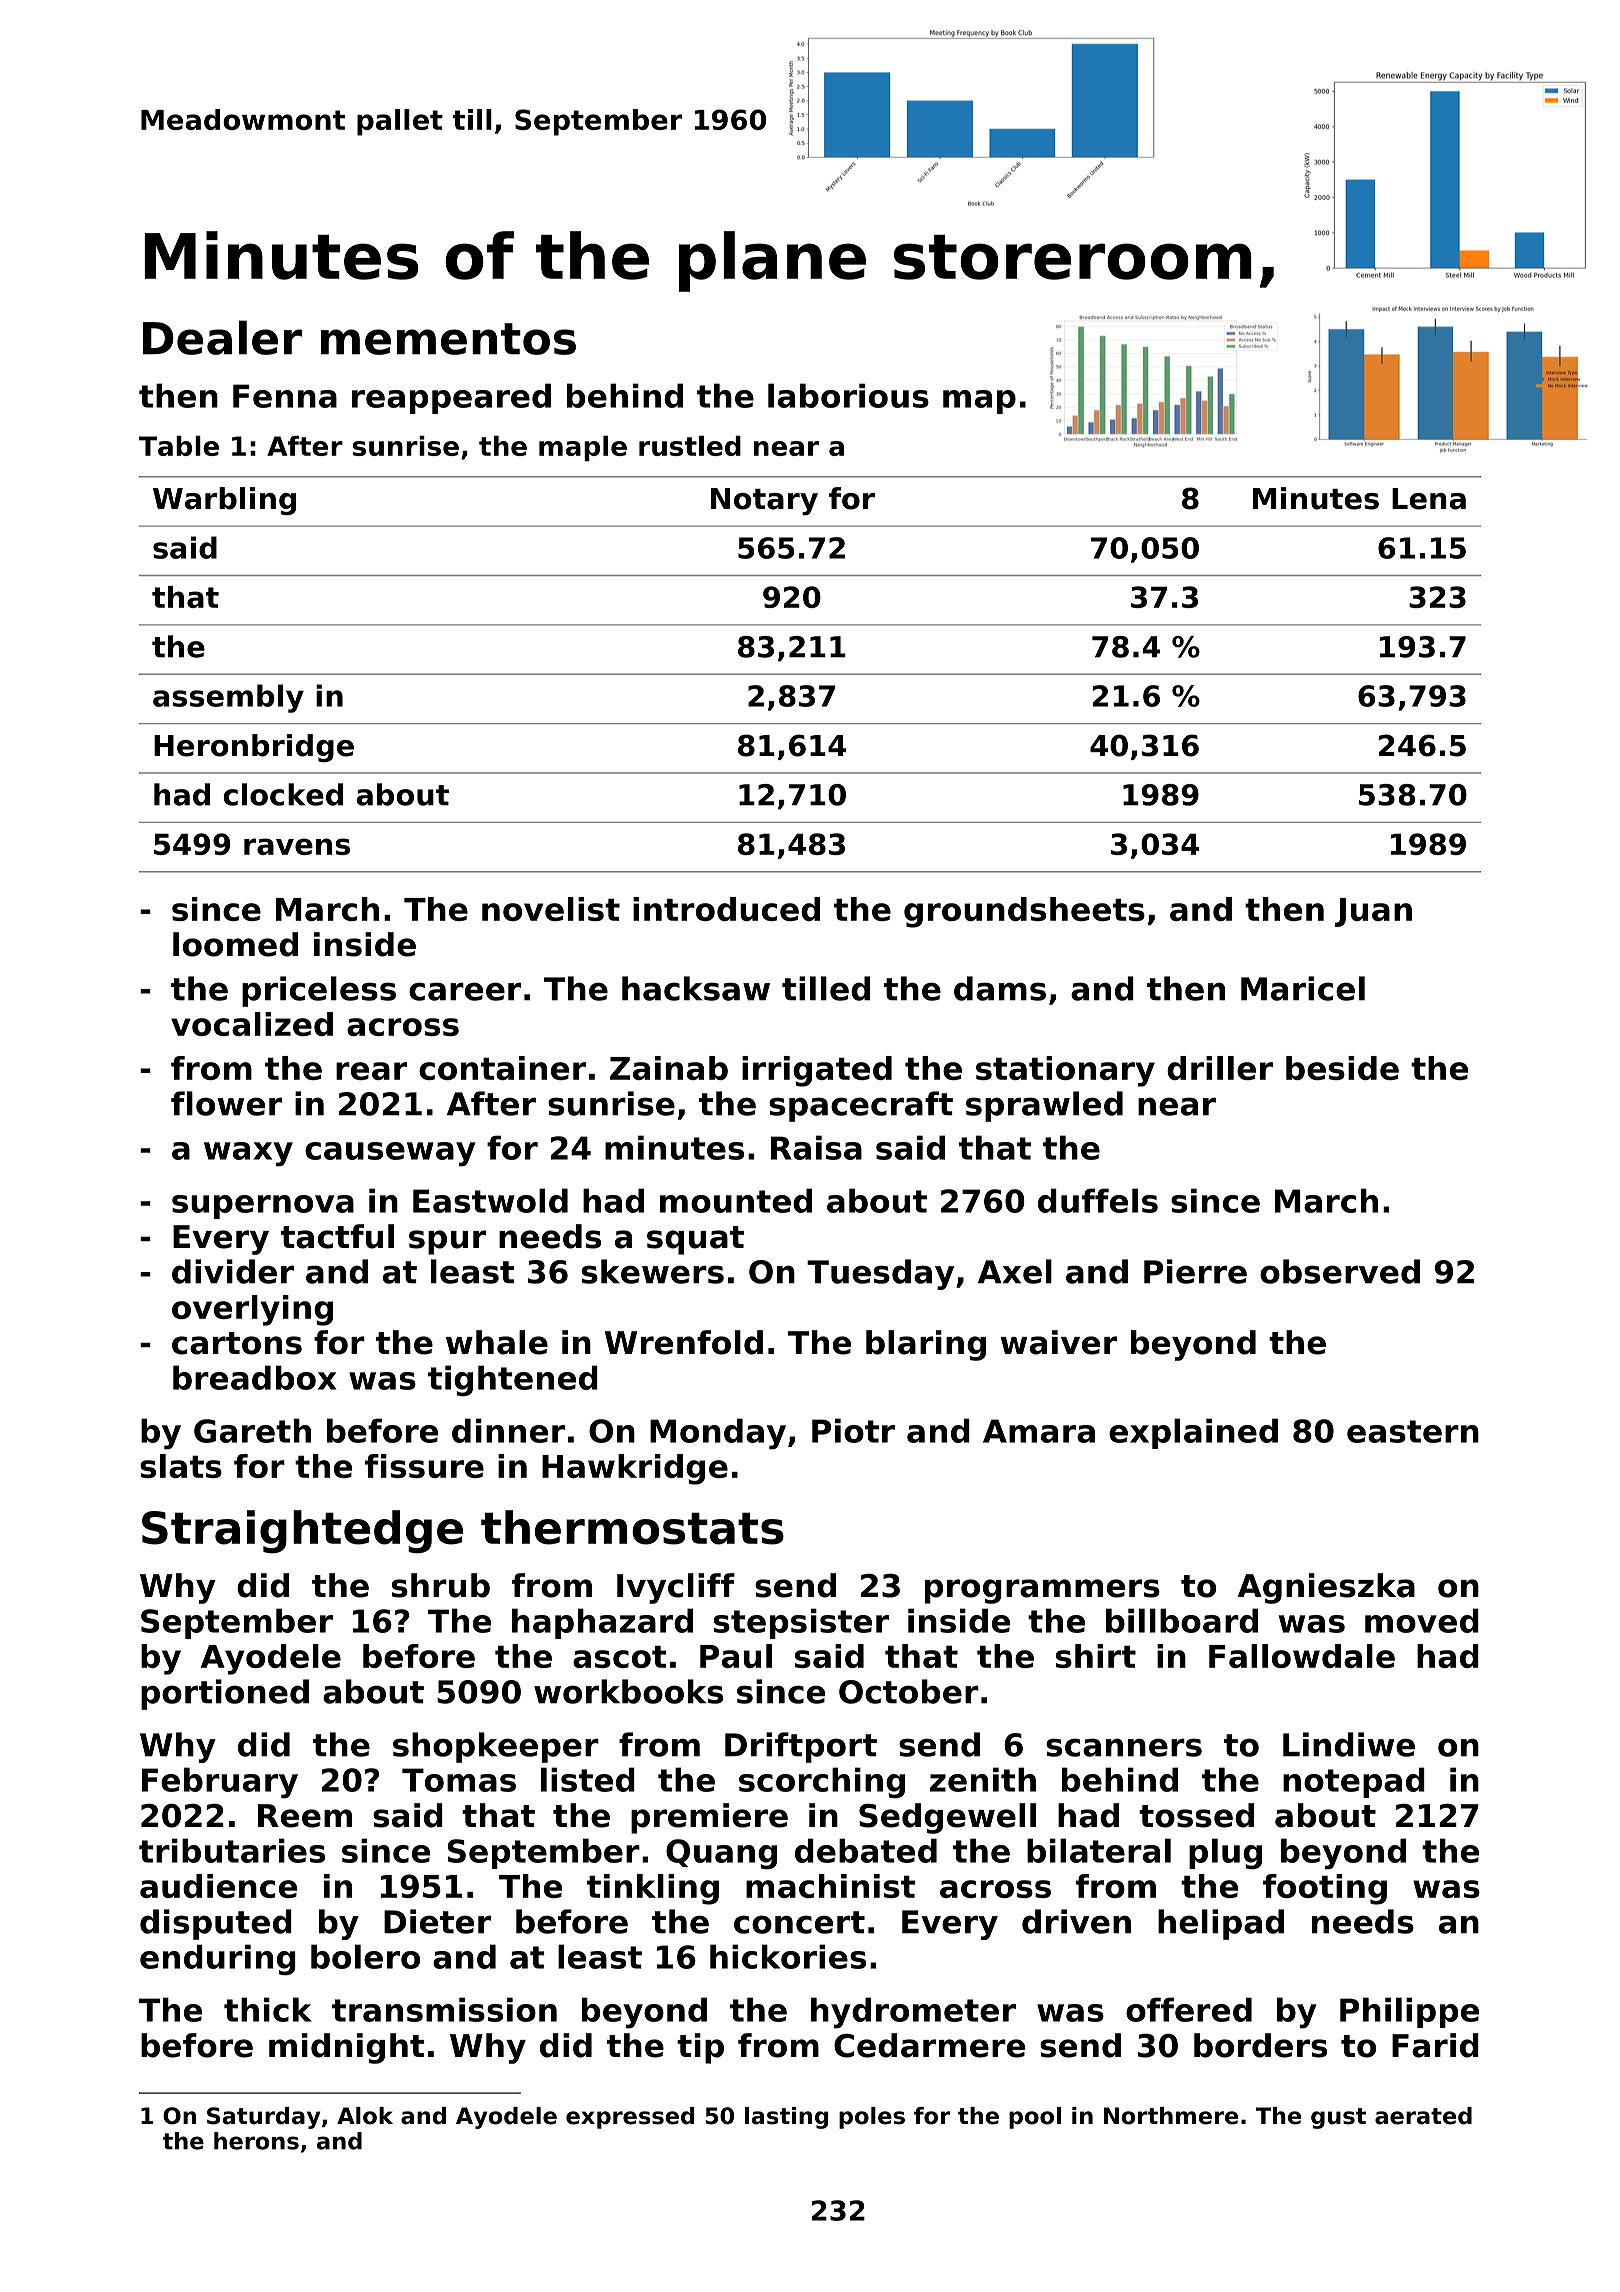 This screenshot has width=1620, height=2292. Describe the element at coordinates (669, 1068) in the screenshot. I see `Zainab` at that location.
